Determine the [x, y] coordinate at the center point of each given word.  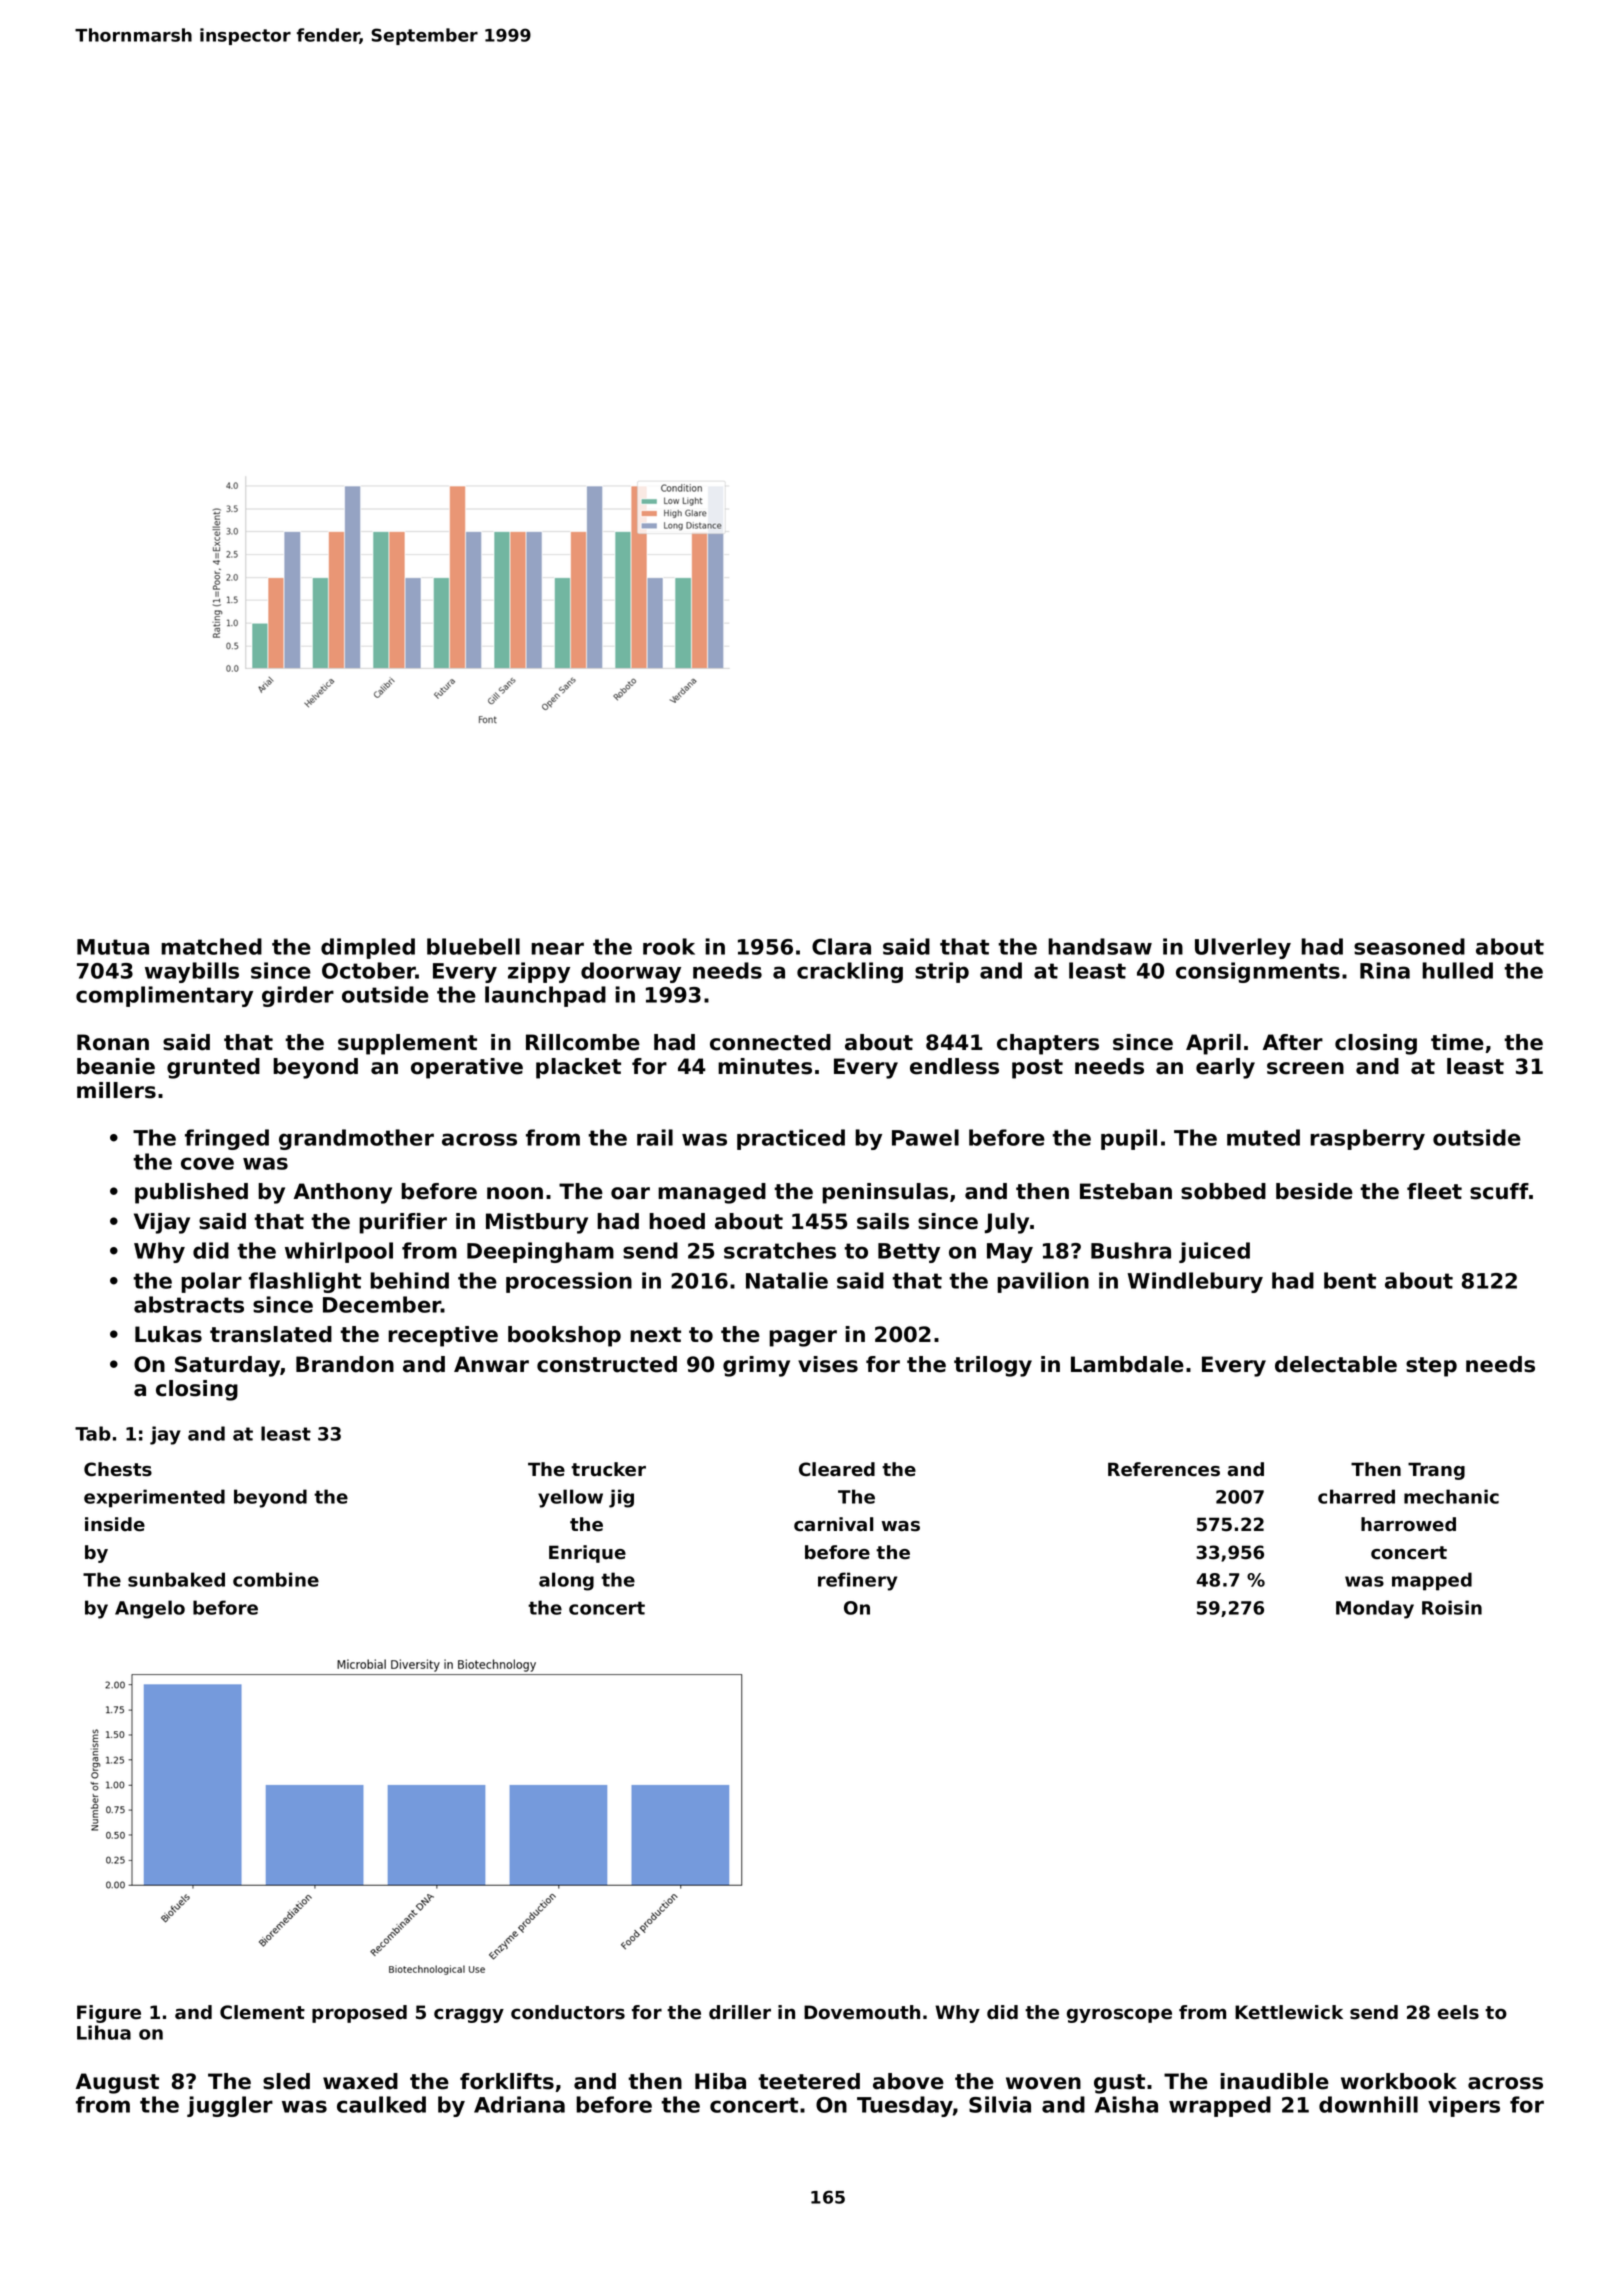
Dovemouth [862, 2012]
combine [276, 1579]
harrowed [1408, 1524]
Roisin [1452, 1607]
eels [1458, 2012]
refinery [857, 1581]
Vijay [162, 1223]
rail [655, 1137]
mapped [1432, 1581]
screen [1305, 1068]
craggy [469, 2015]
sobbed [1223, 1191]
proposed [359, 2014]
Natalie [787, 1280]
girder [298, 996]
